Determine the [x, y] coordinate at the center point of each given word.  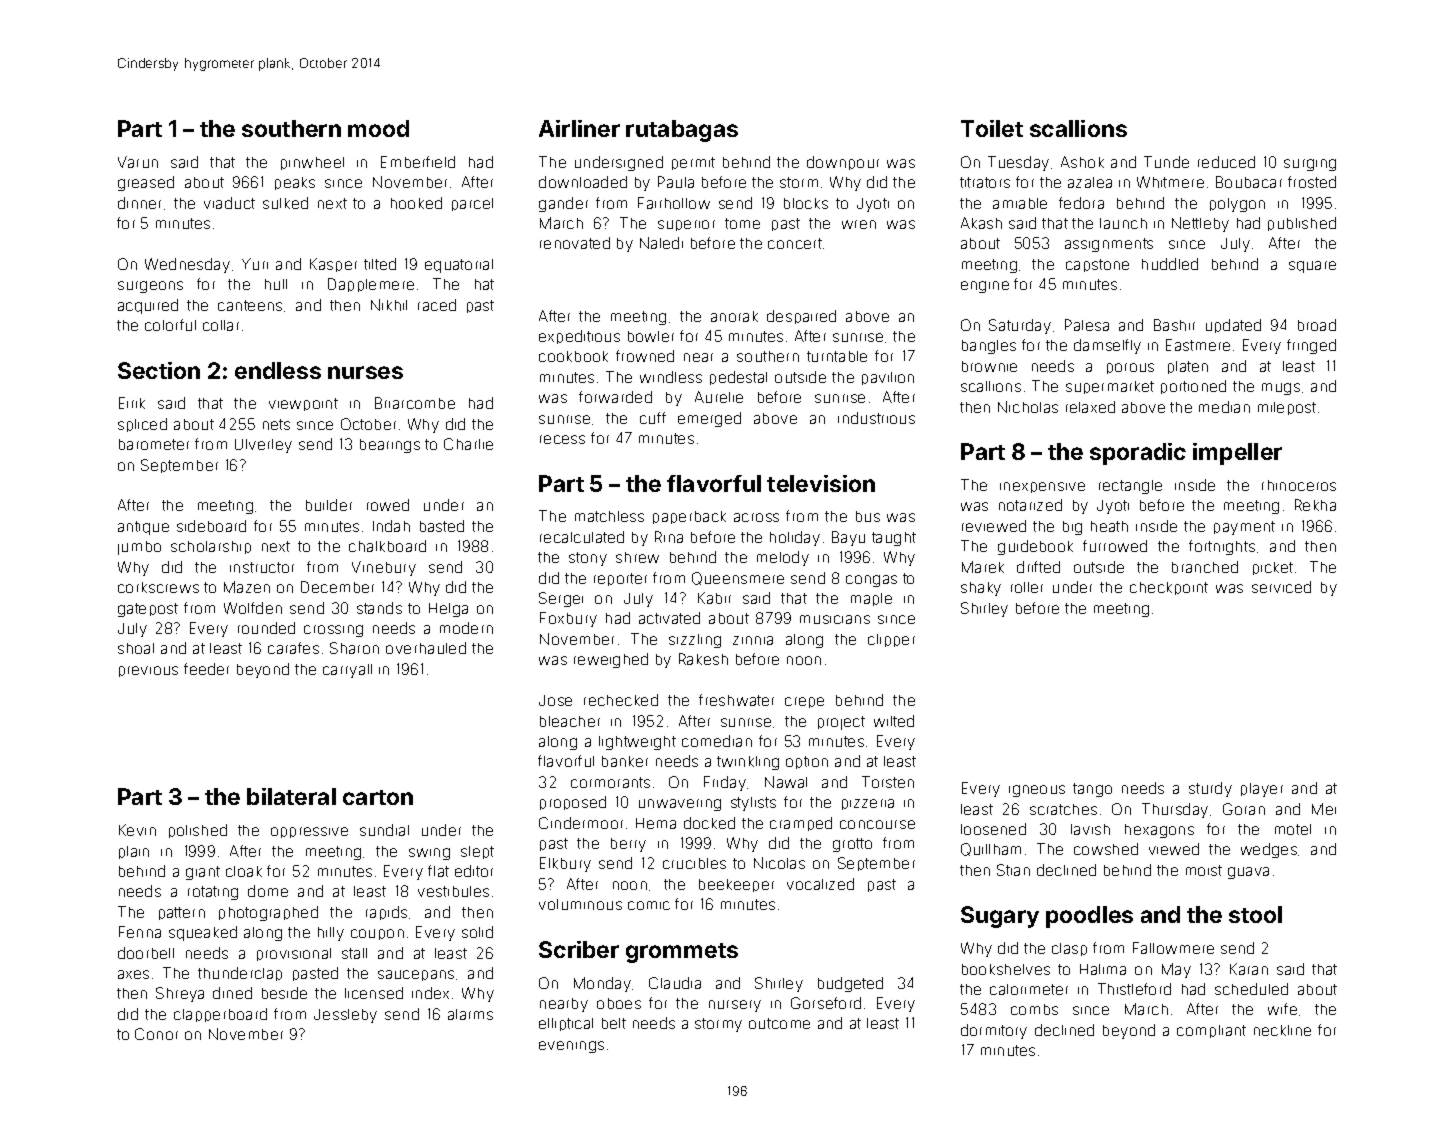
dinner [139, 203]
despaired [801, 317]
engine [985, 287]
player [1262, 790]
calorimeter [1029, 989]
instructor [262, 567]
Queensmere [738, 578]
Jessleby [345, 1016]
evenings [571, 1047]
